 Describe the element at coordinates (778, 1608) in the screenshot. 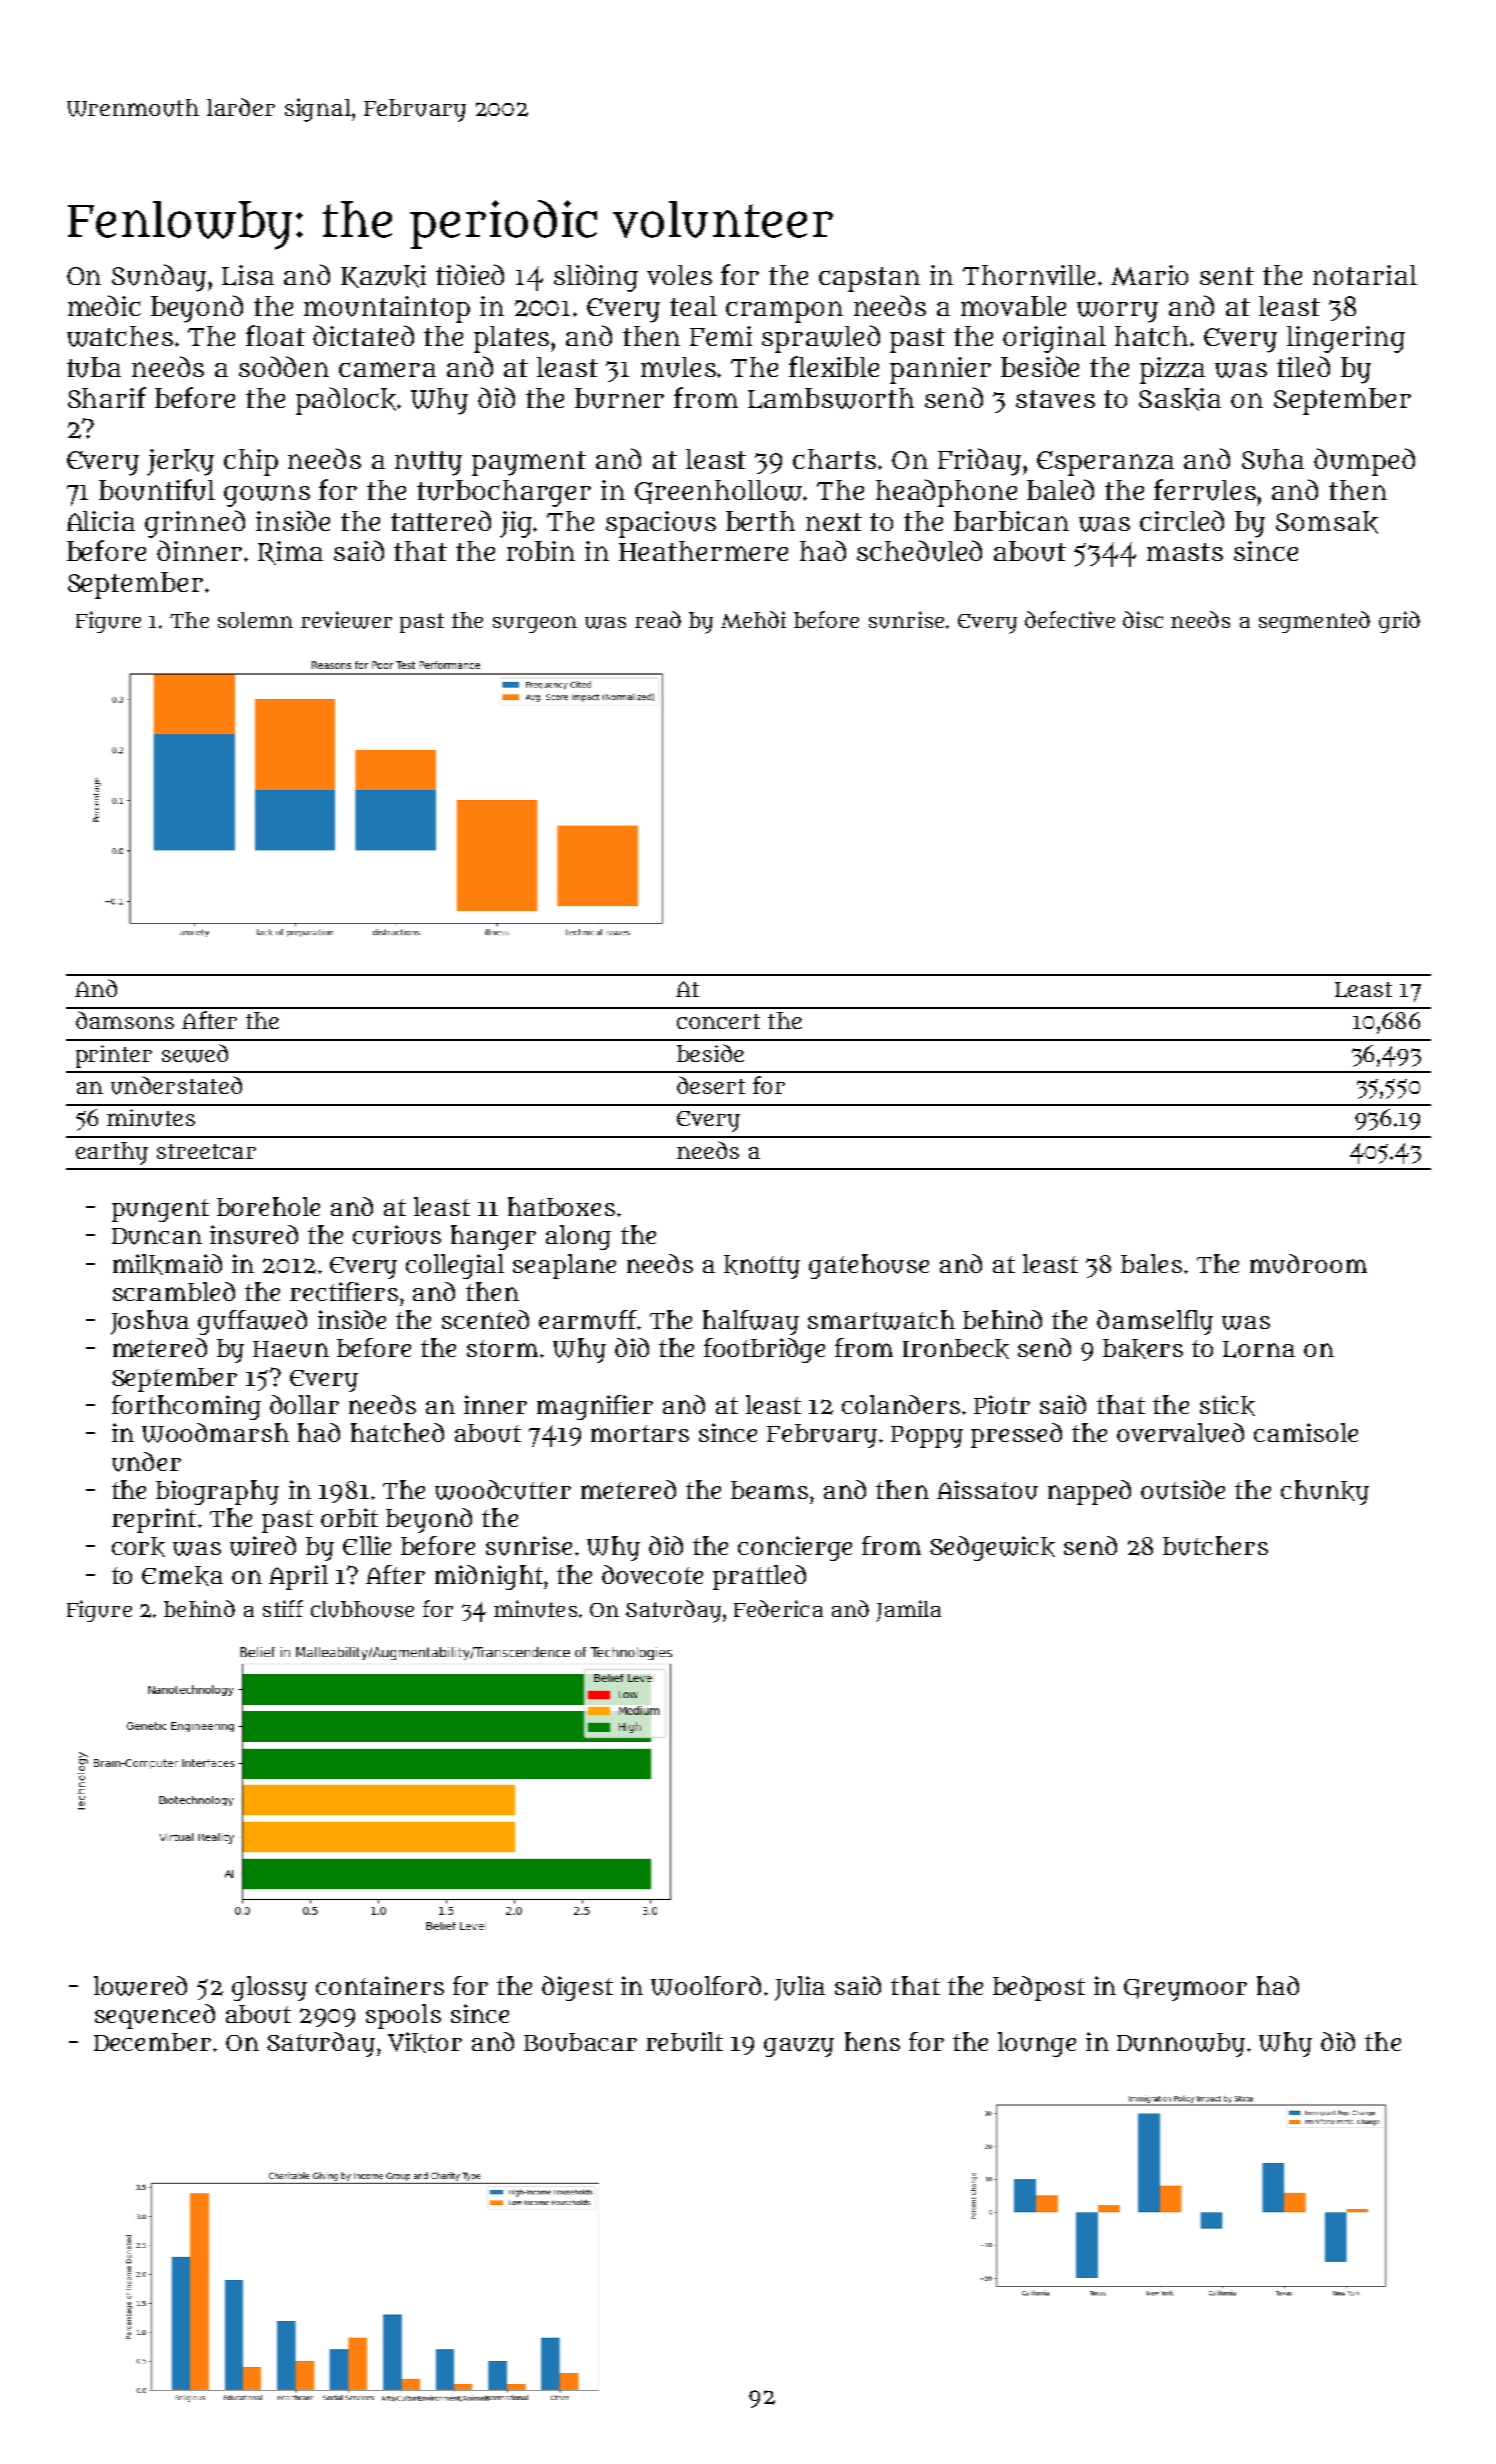

I see `Federica` at that location.
